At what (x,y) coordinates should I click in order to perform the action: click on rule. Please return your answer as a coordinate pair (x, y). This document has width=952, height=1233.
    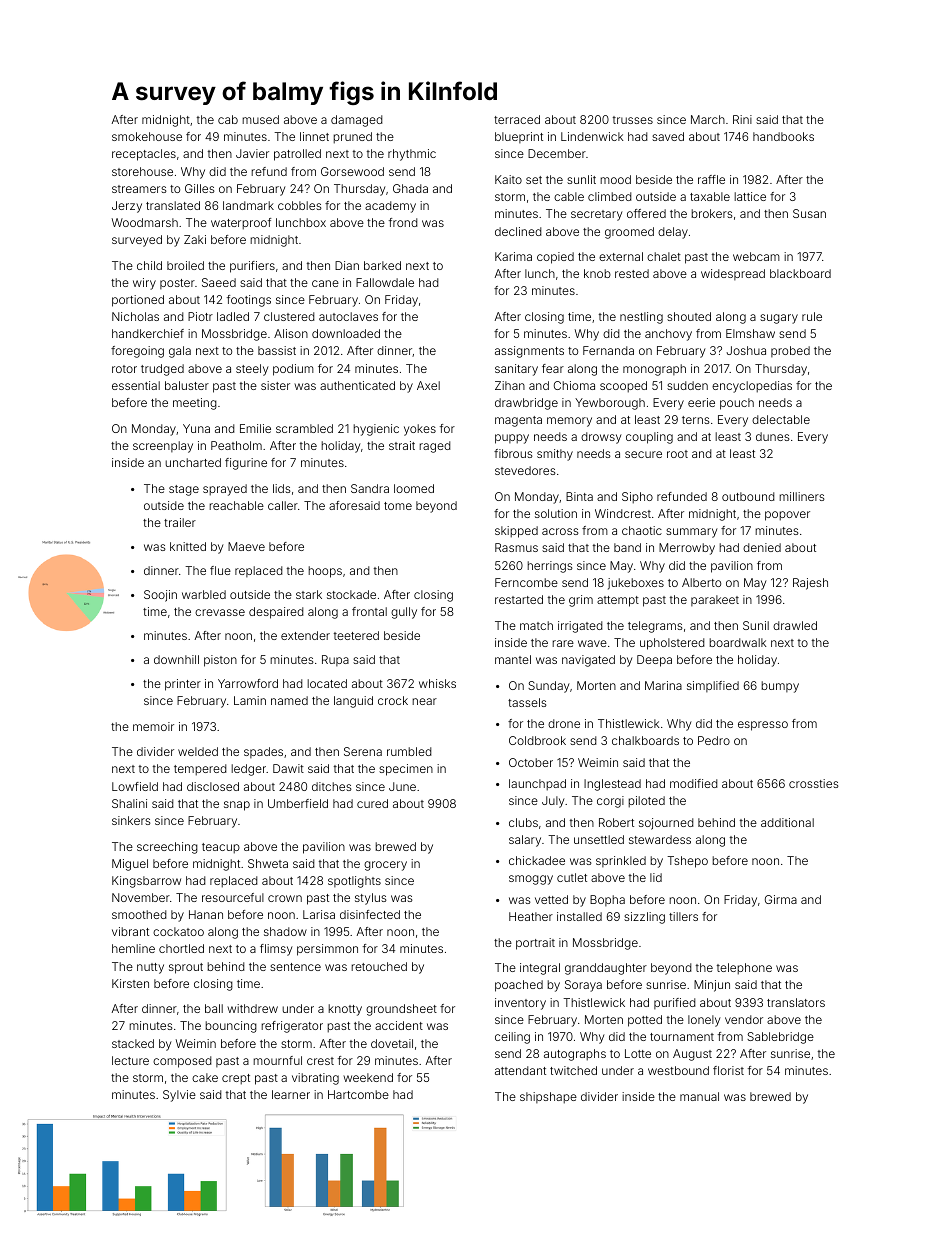
    Looking at the image, I should click on (812, 316).
